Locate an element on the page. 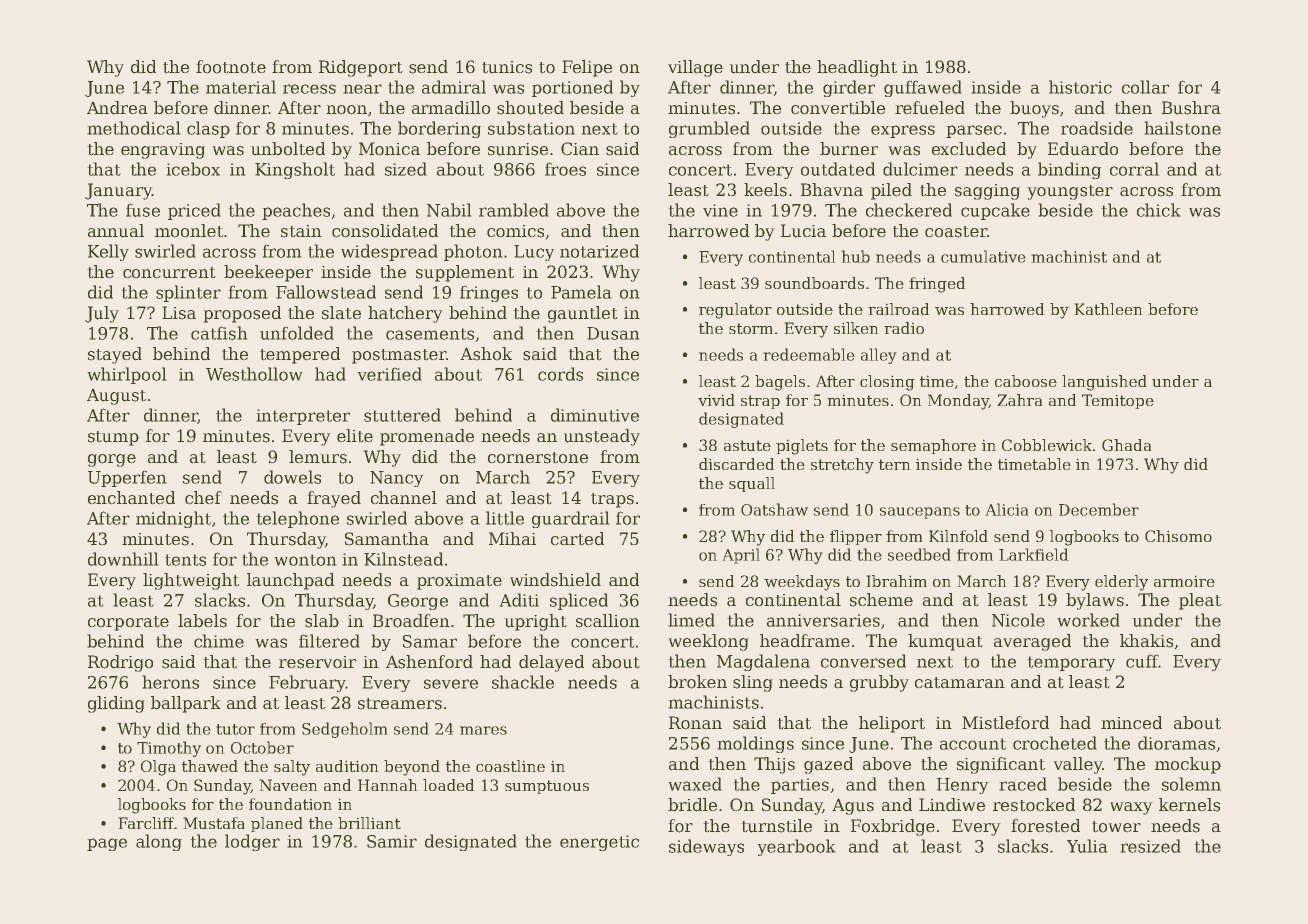  railroad is located at coordinates (899, 309).
